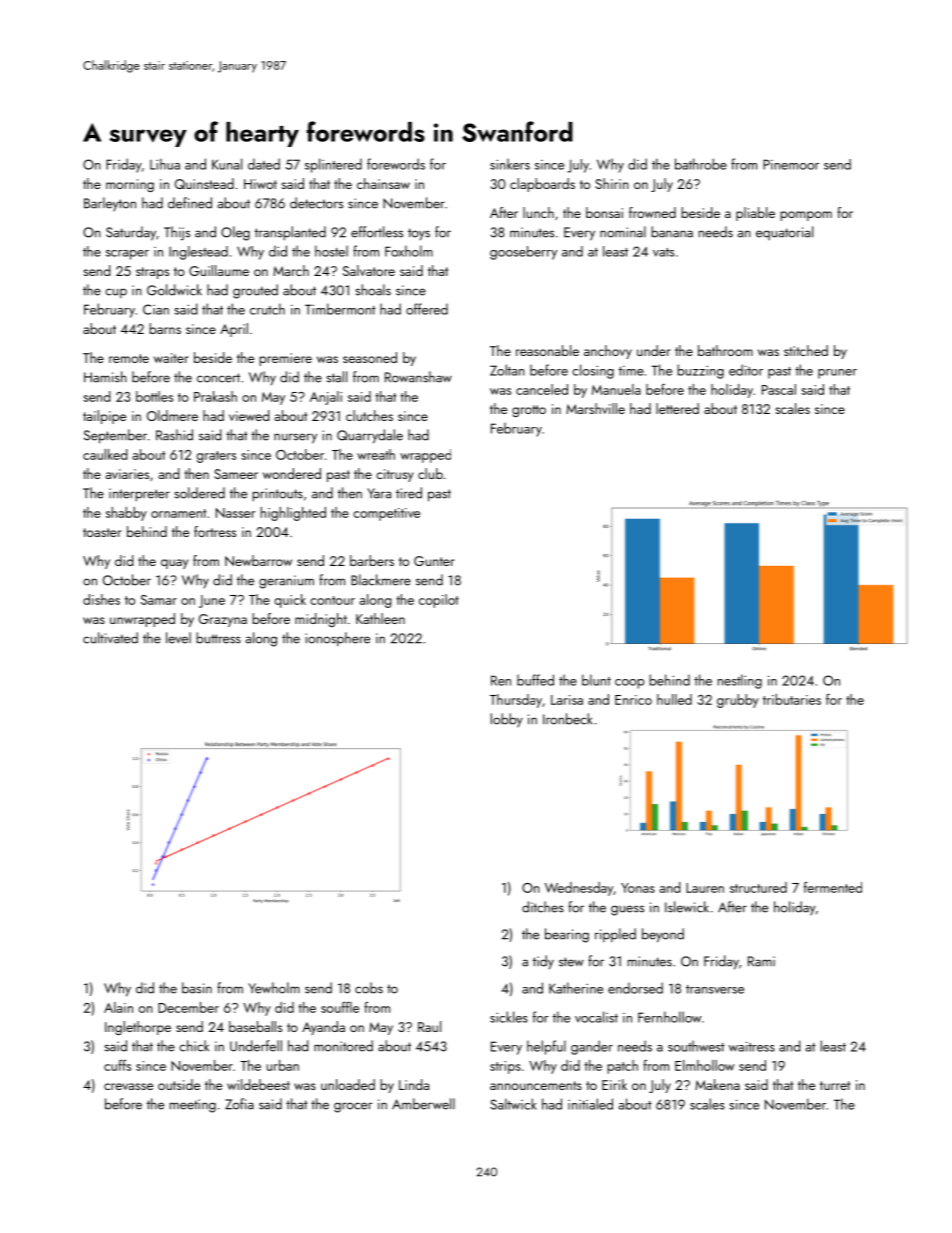 The height and width of the screenshot is (1233, 952). What do you see at coordinates (127, 474) in the screenshot?
I see `aviaries` at bounding box center [127, 474].
